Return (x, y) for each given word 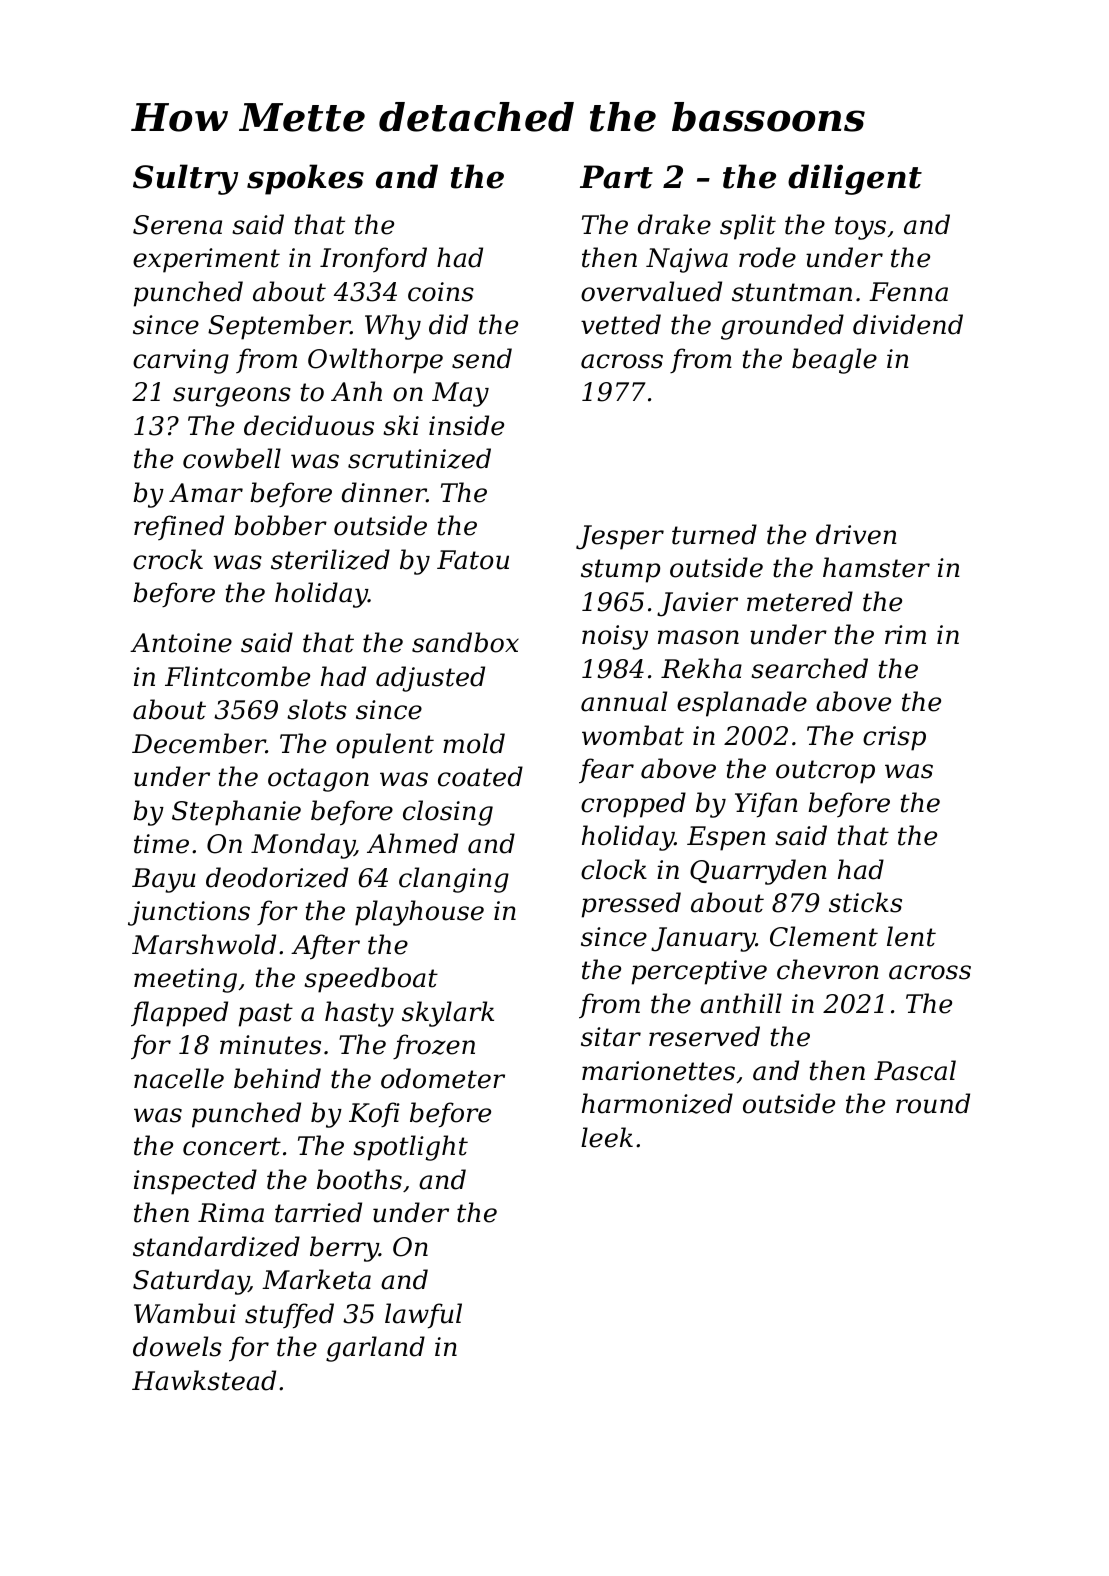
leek (607, 1137)
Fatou (473, 560)
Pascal (915, 1070)
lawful (423, 1316)
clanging (454, 880)
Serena (177, 225)
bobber (280, 525)
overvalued (651, 291)
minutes (270, 1045)
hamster (876, 567)
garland (375, 1349)
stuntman (792, 292)
